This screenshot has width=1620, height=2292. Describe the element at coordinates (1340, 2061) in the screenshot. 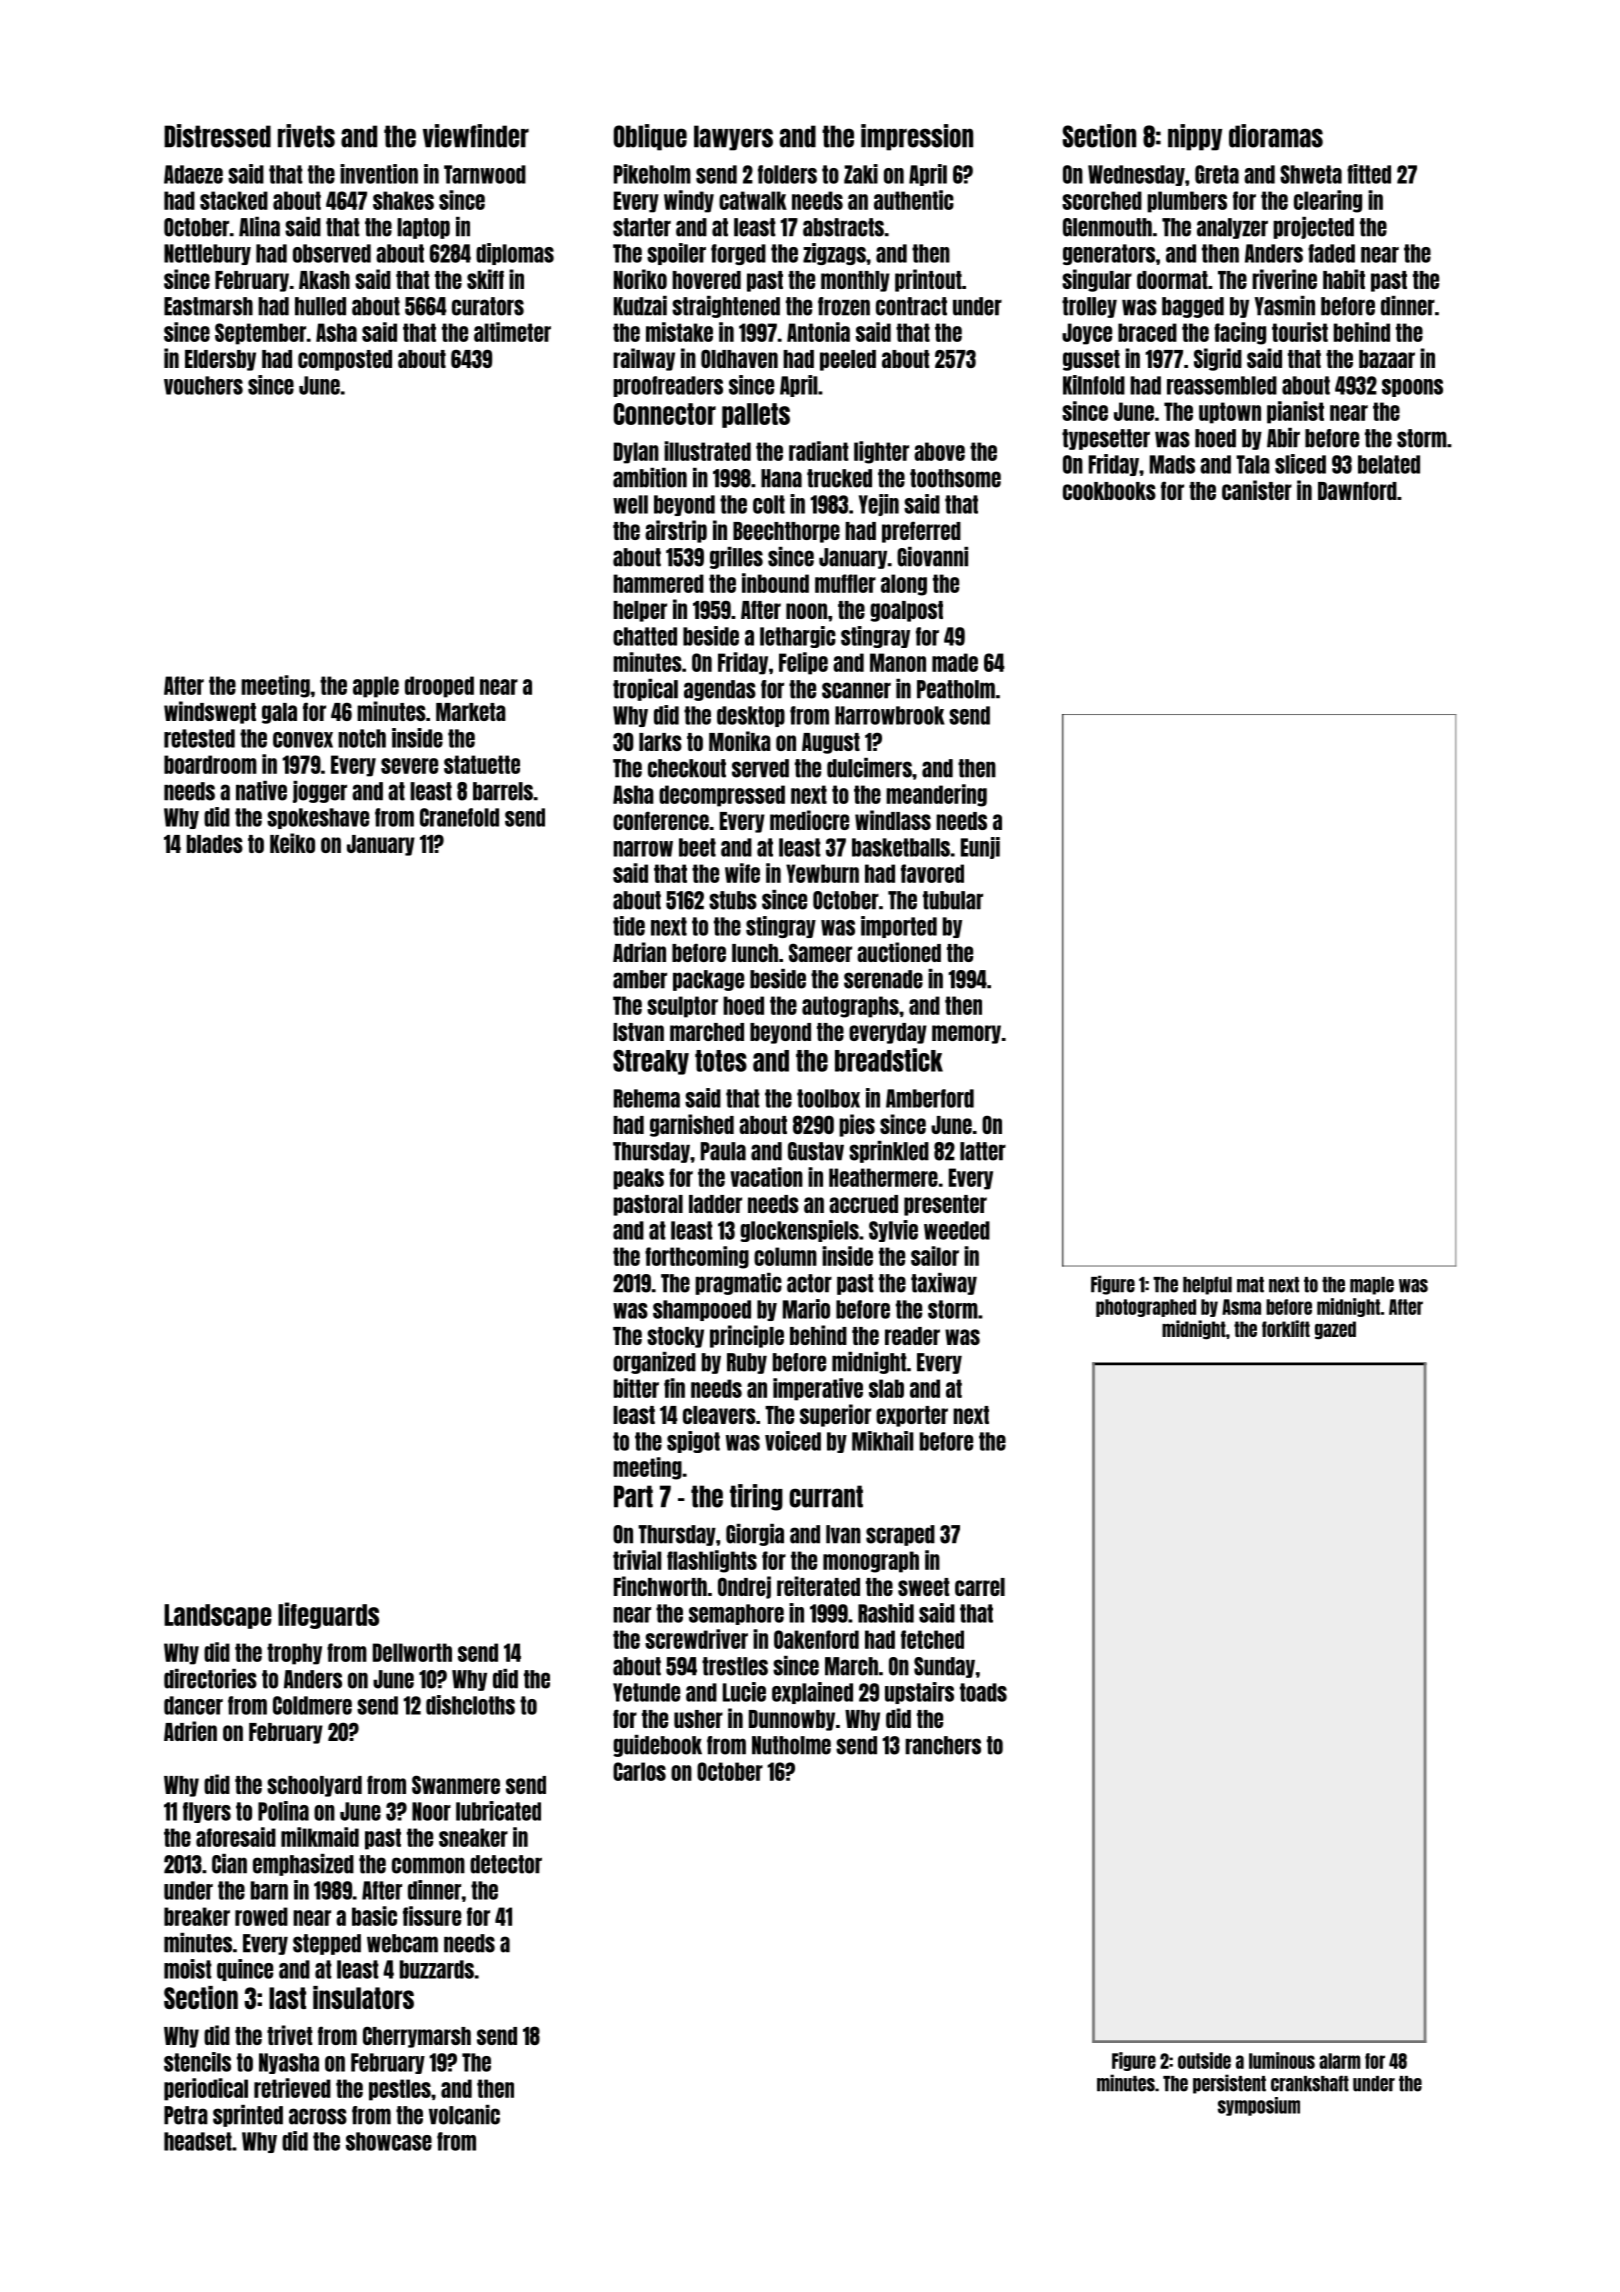

I see `alarm` at that location.
